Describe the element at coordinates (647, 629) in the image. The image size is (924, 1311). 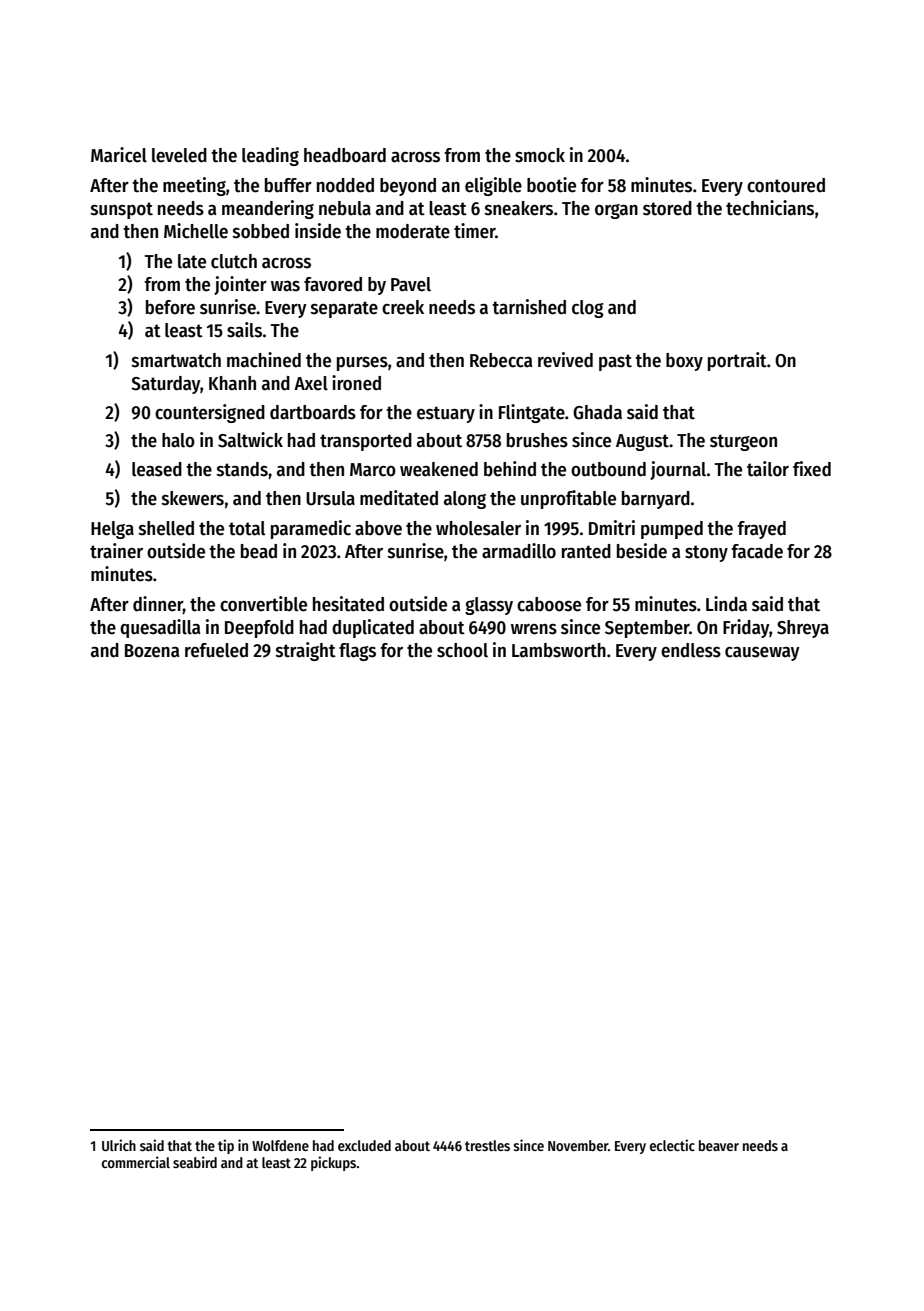
I see `September` at that location.
